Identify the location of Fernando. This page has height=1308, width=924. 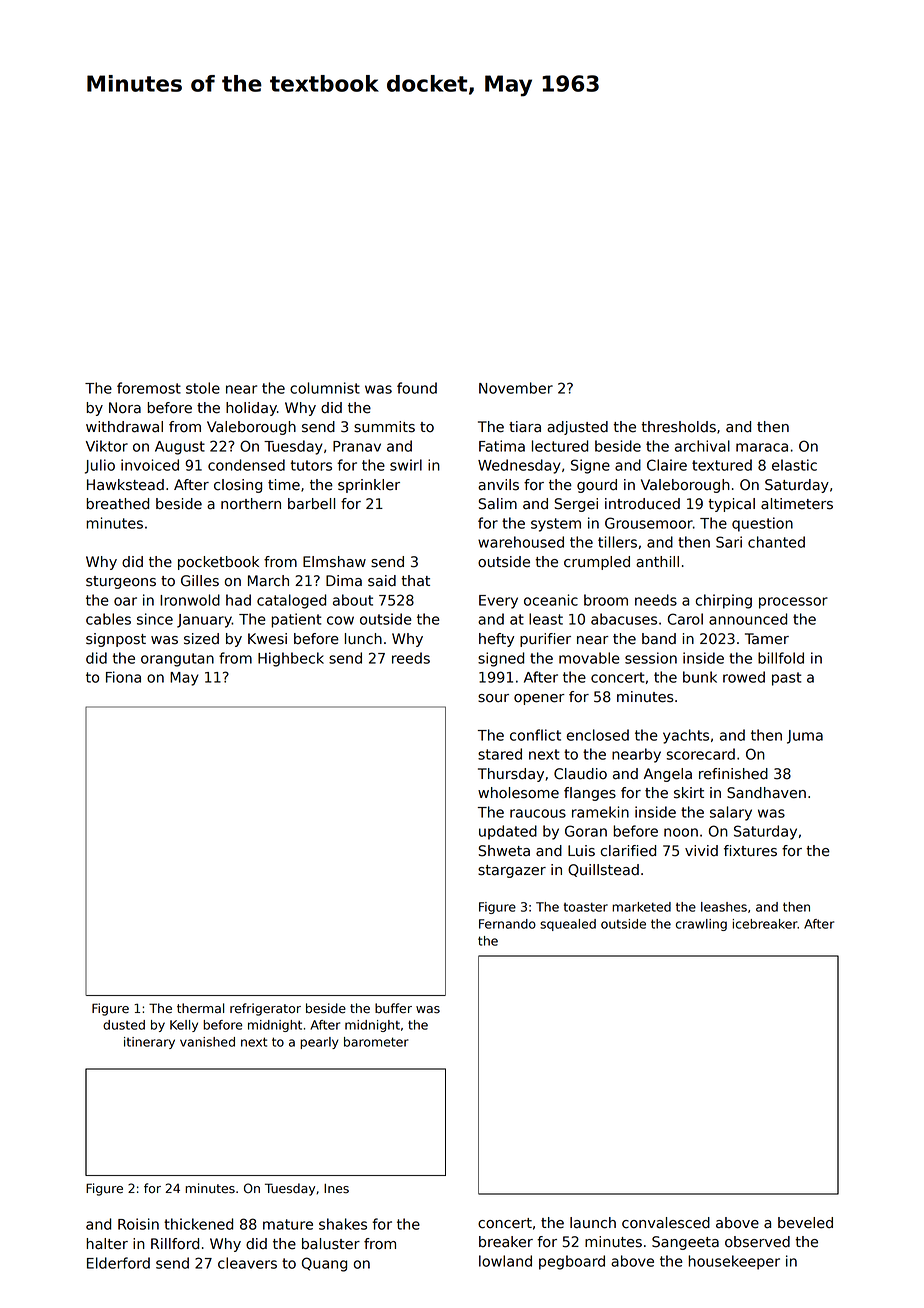
(507, 924).
